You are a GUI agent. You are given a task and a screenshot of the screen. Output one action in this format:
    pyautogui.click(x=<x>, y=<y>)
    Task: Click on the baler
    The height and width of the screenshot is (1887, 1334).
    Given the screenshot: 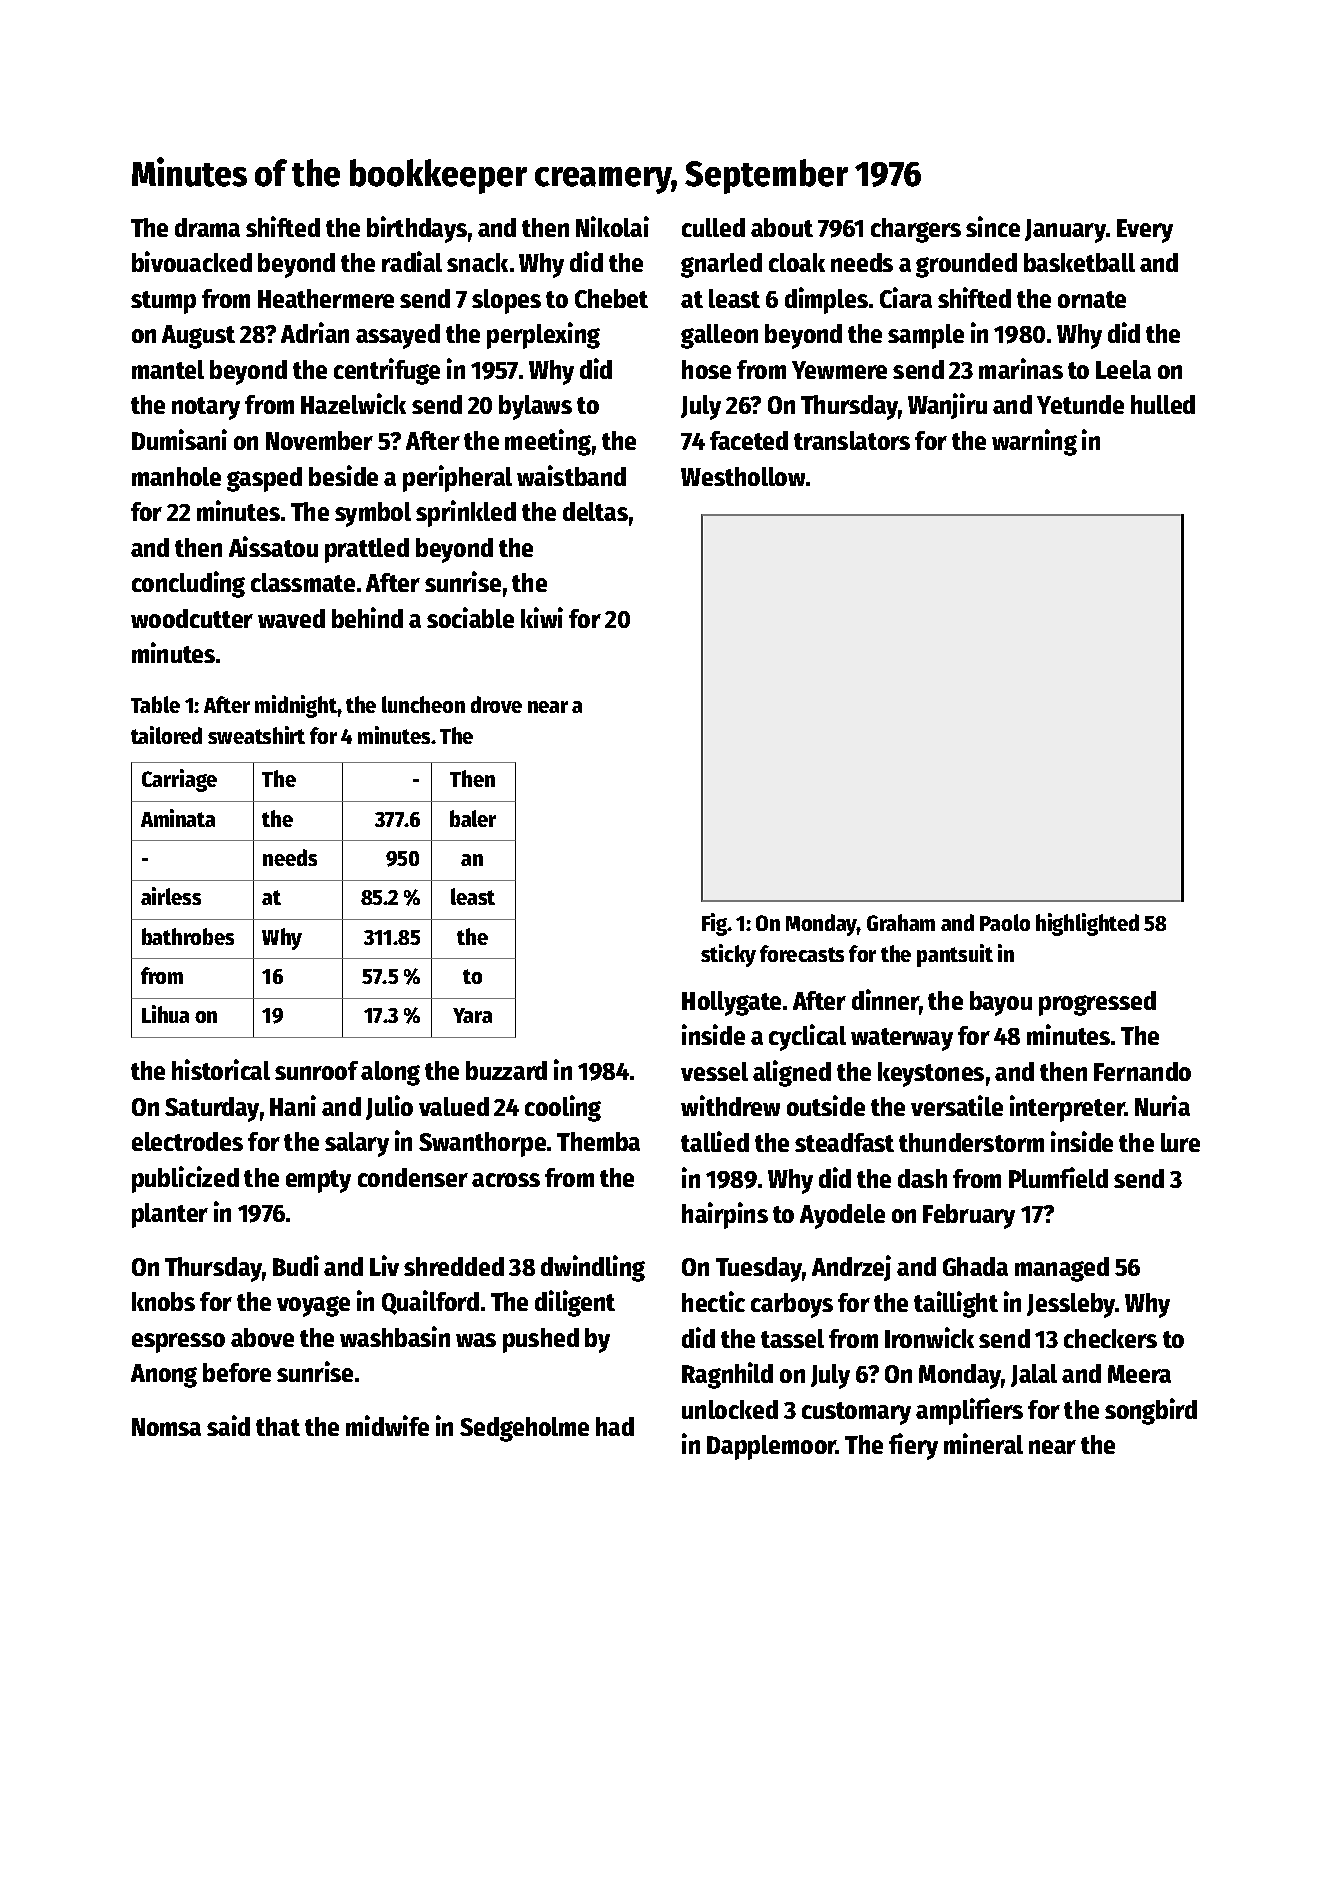 What is the action you would take?
    pyautogui.click(x=473, y=818)
